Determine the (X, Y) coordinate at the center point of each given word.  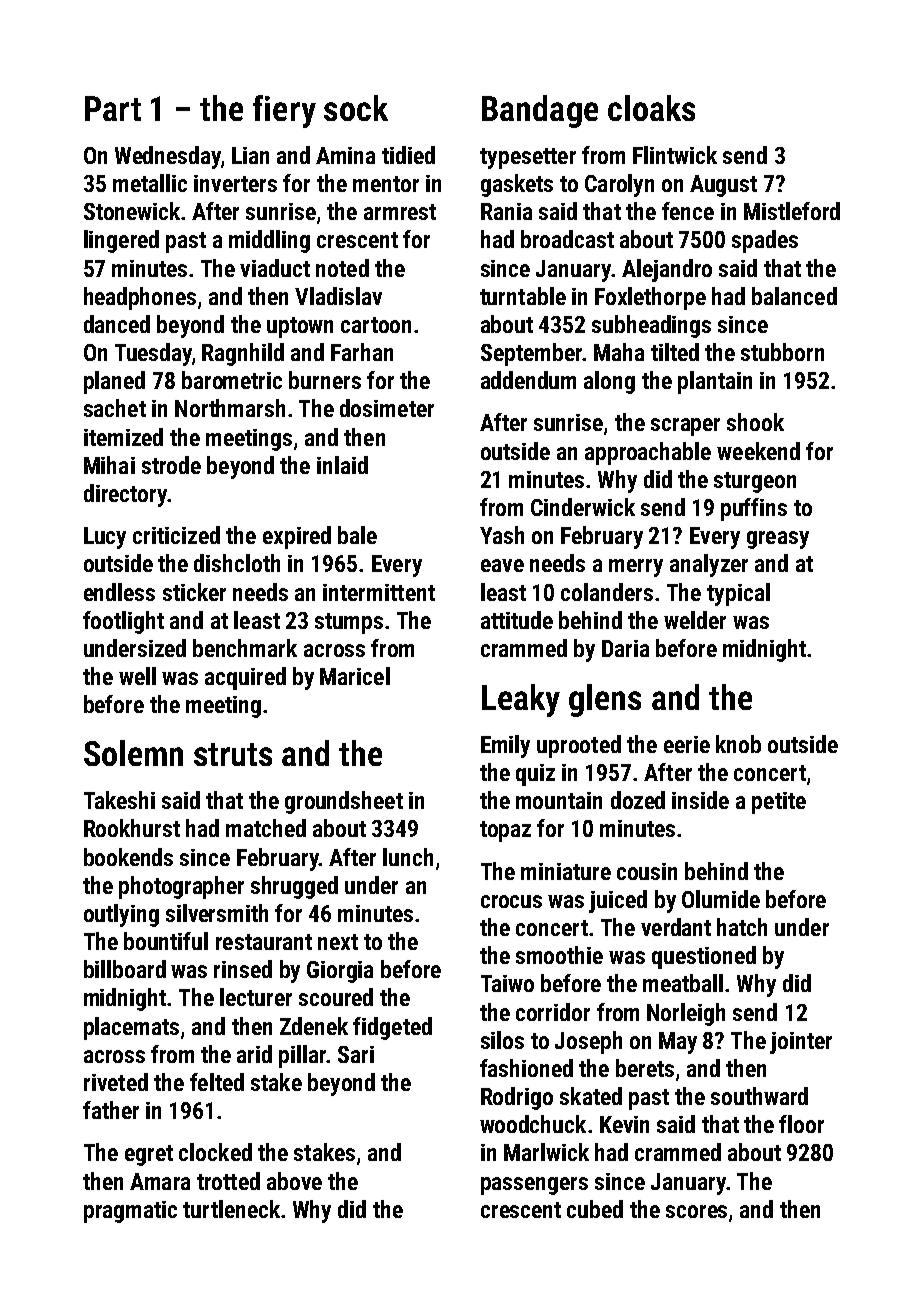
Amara (160, 1181)
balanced (794, 296)
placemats (131, 1028)
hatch (742, 927)
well (137, 676)
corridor (553, 1012)
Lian (250, 155)
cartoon (376, 325)
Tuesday (153, 354)
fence (688, 211)
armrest (400, 212)
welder (695, 620)
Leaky (521, 700)
